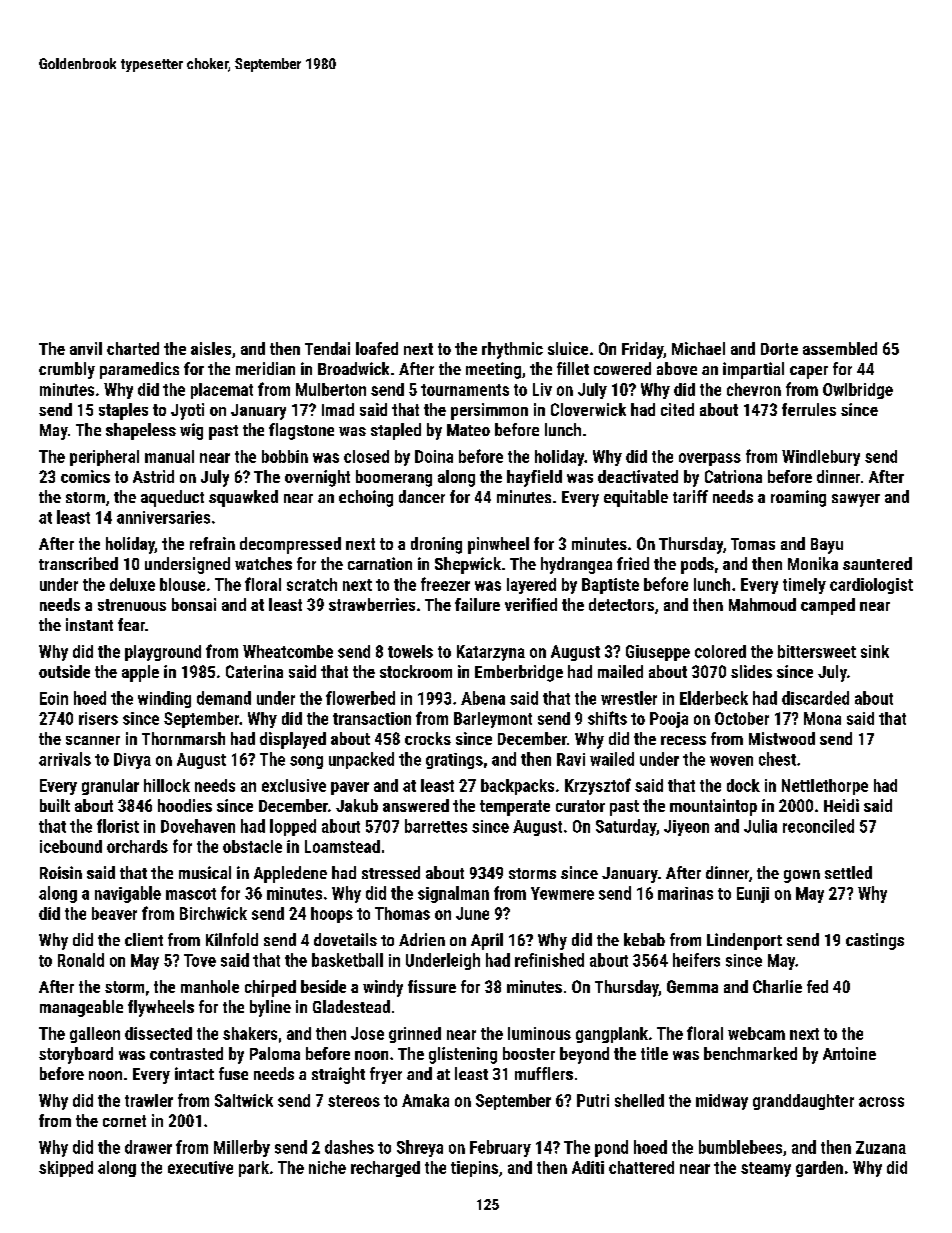 This page has width=952, height=1233. What do you see at coordinates (327, 348) in the page?
I see `Tendai` at bounding box center [327, 348].
